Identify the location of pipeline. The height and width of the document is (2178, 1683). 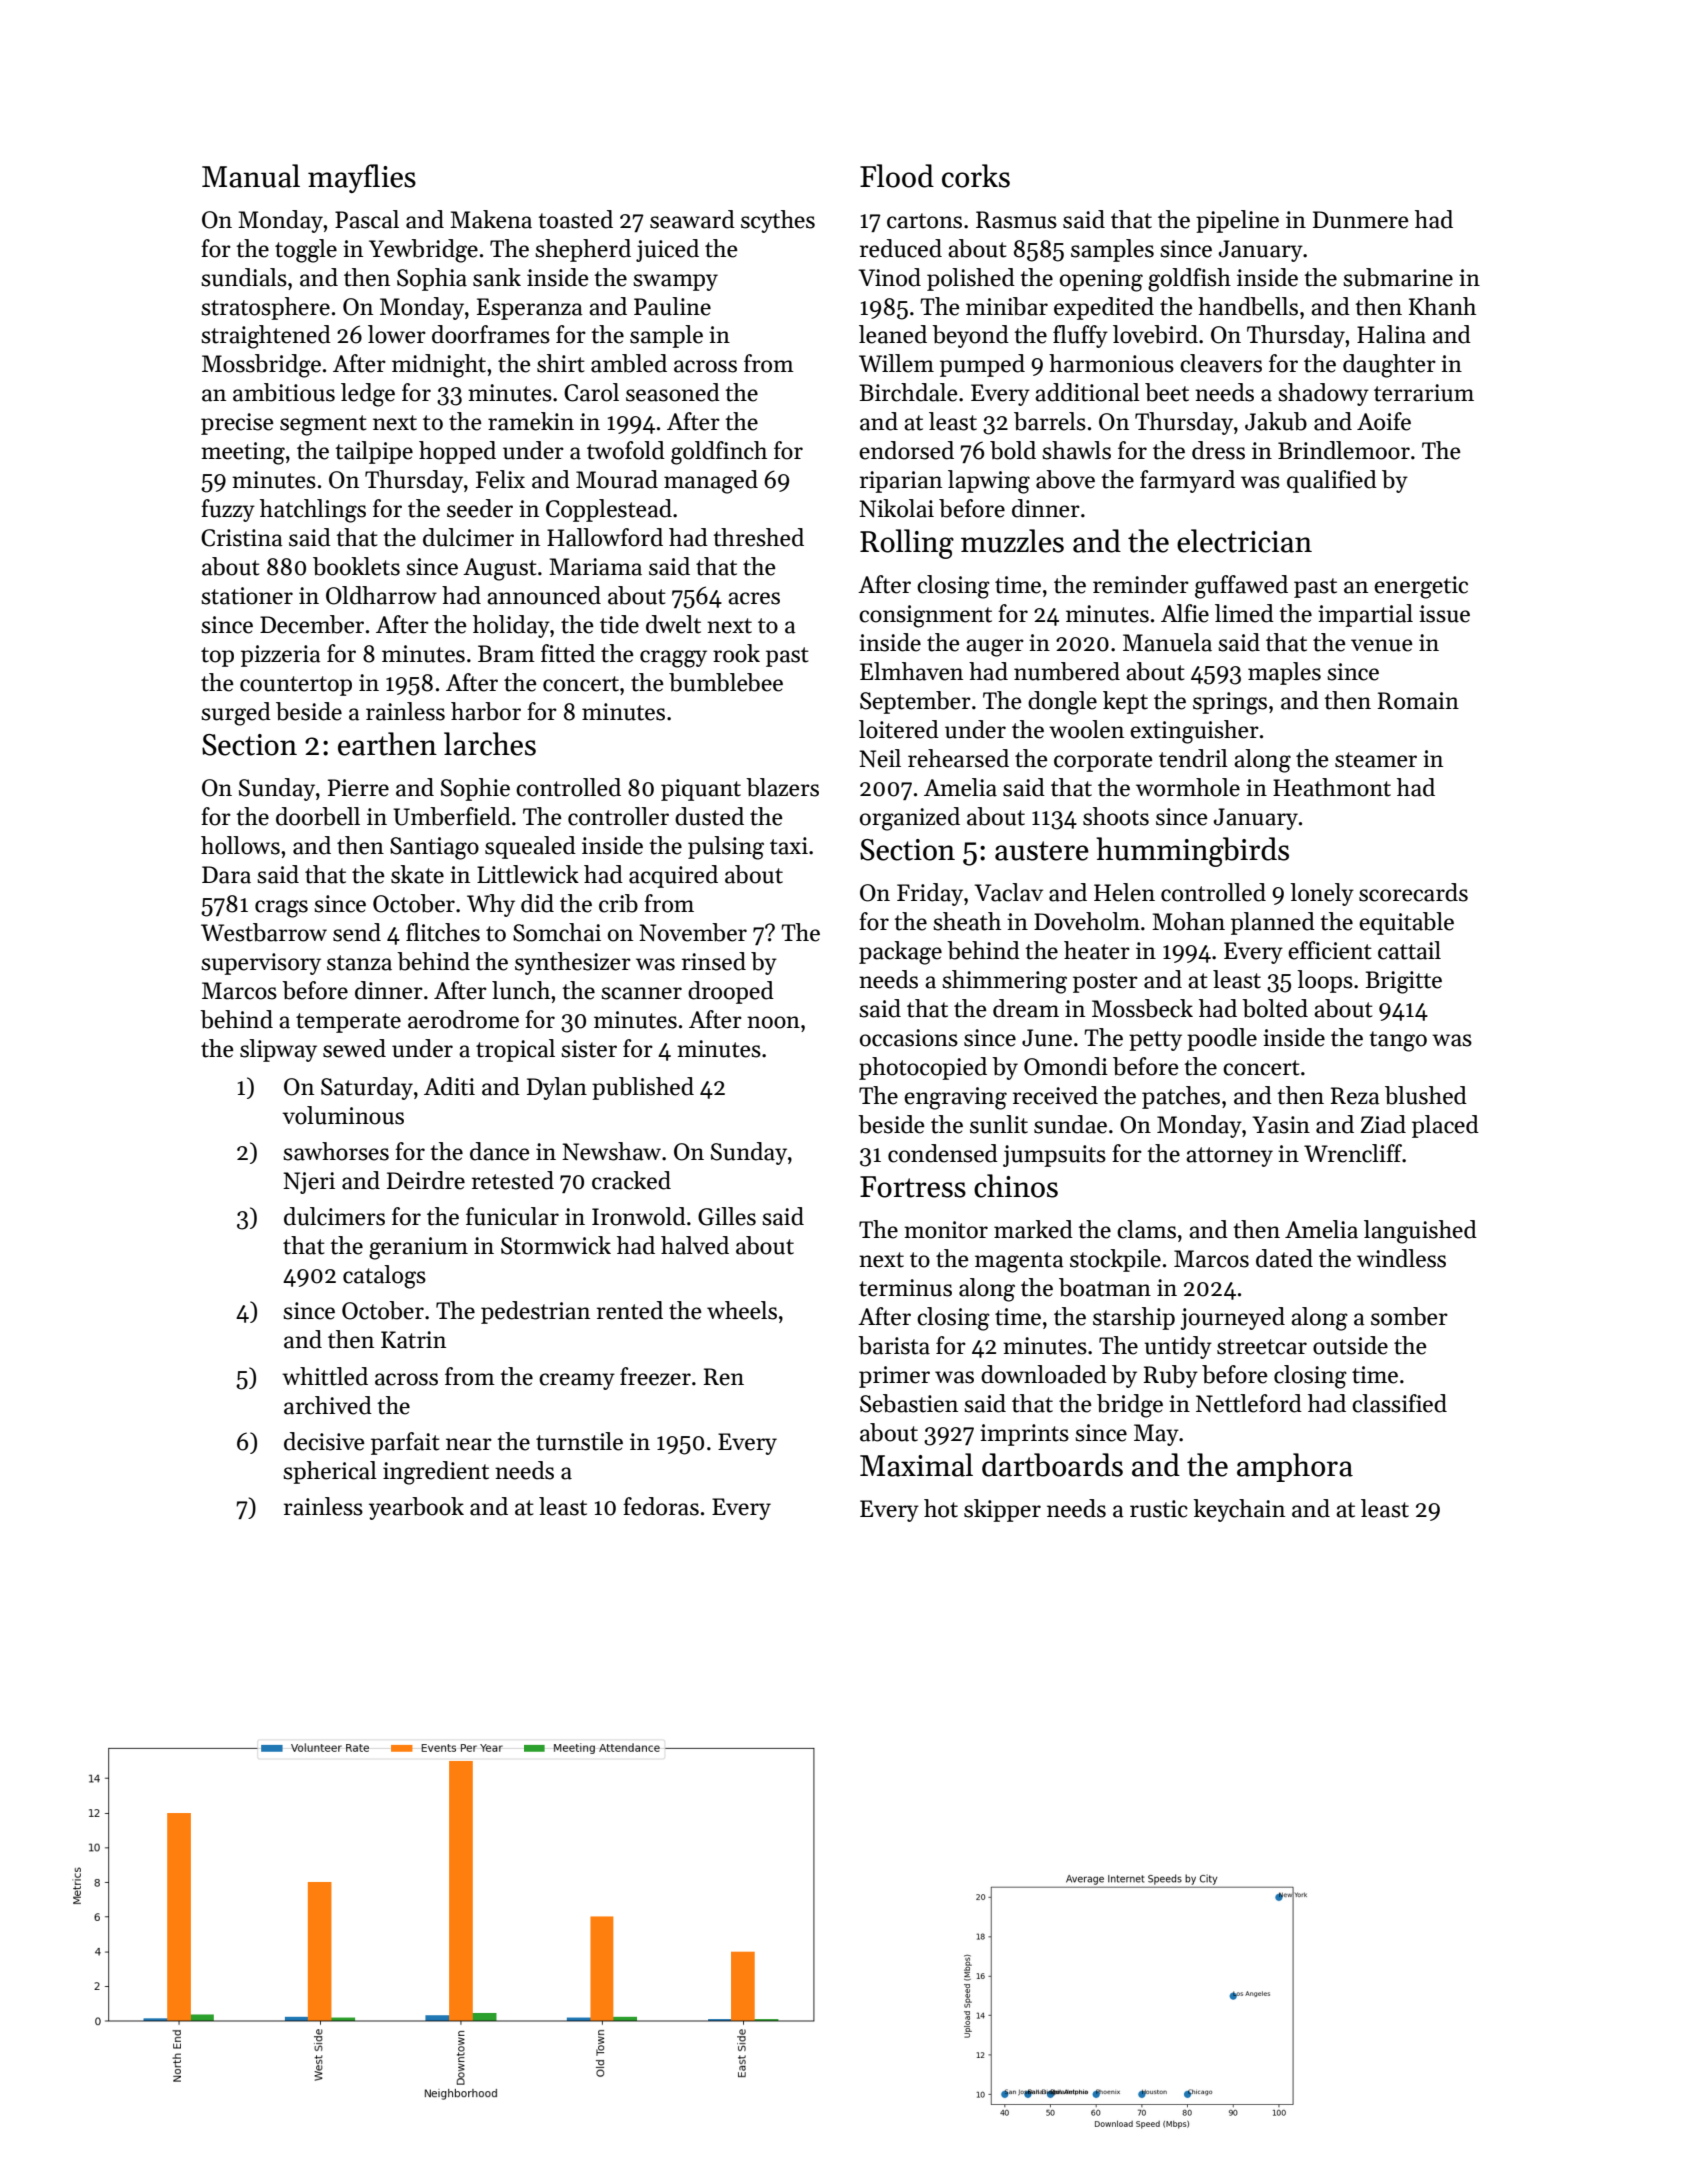
(1237, 221).
